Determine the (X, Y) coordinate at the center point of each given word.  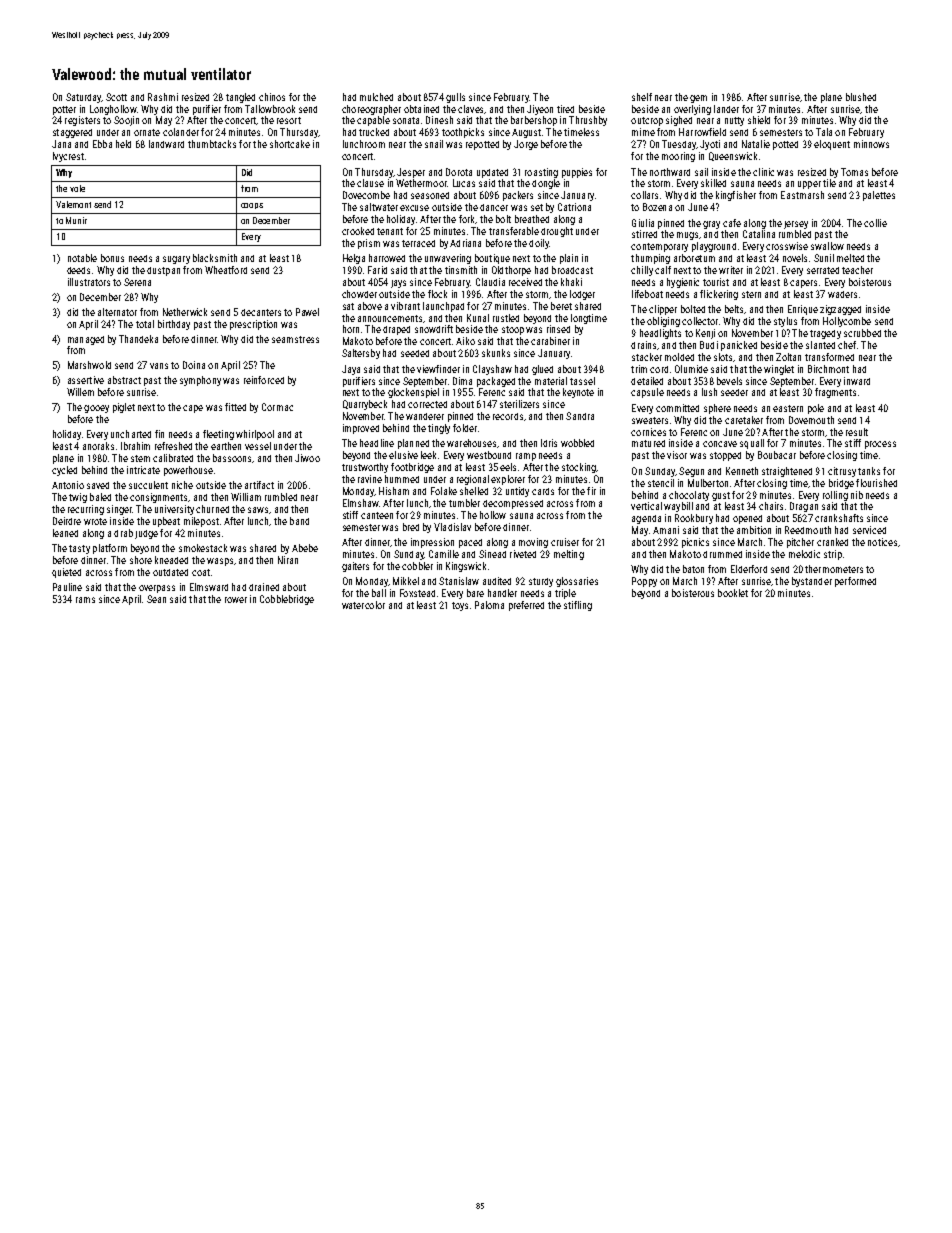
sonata (406, 120)
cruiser (565, 542)
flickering (719, 295)
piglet (124, 408)
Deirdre (67, 521)
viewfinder (438, 369)
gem (698, 99)
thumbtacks (212, 144)
